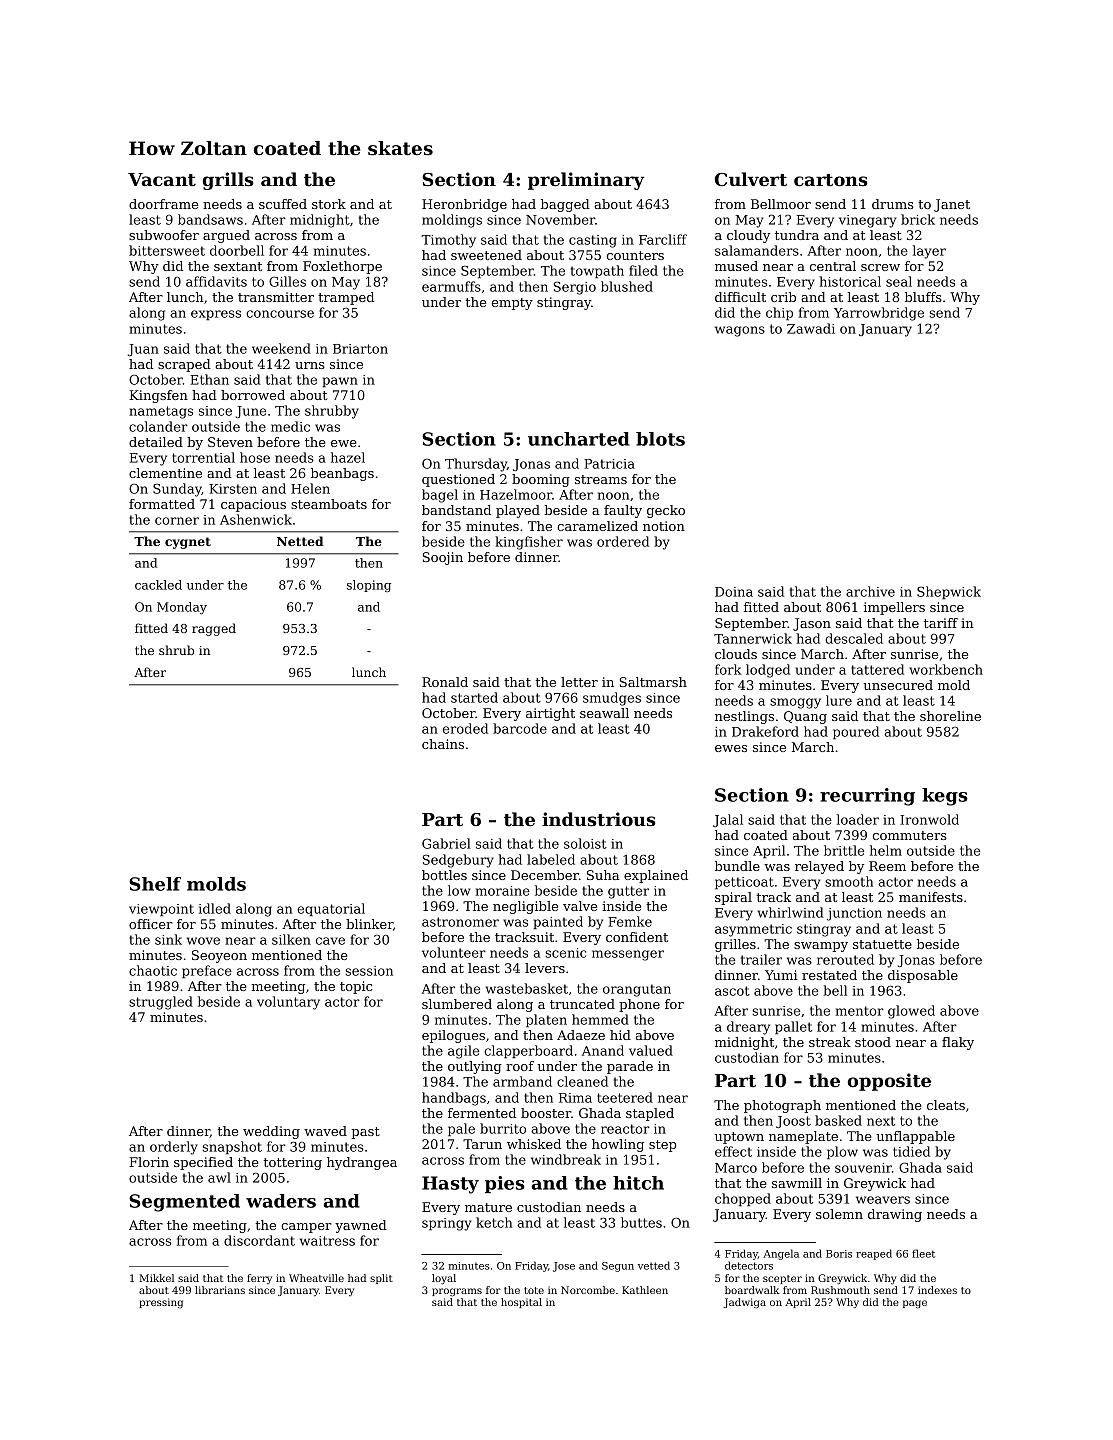 The height and width of the page is (1440, 1113). What do you see at coordinates (952, 205) in the page?
I see `Janet` at bounding box center [952, 205].
